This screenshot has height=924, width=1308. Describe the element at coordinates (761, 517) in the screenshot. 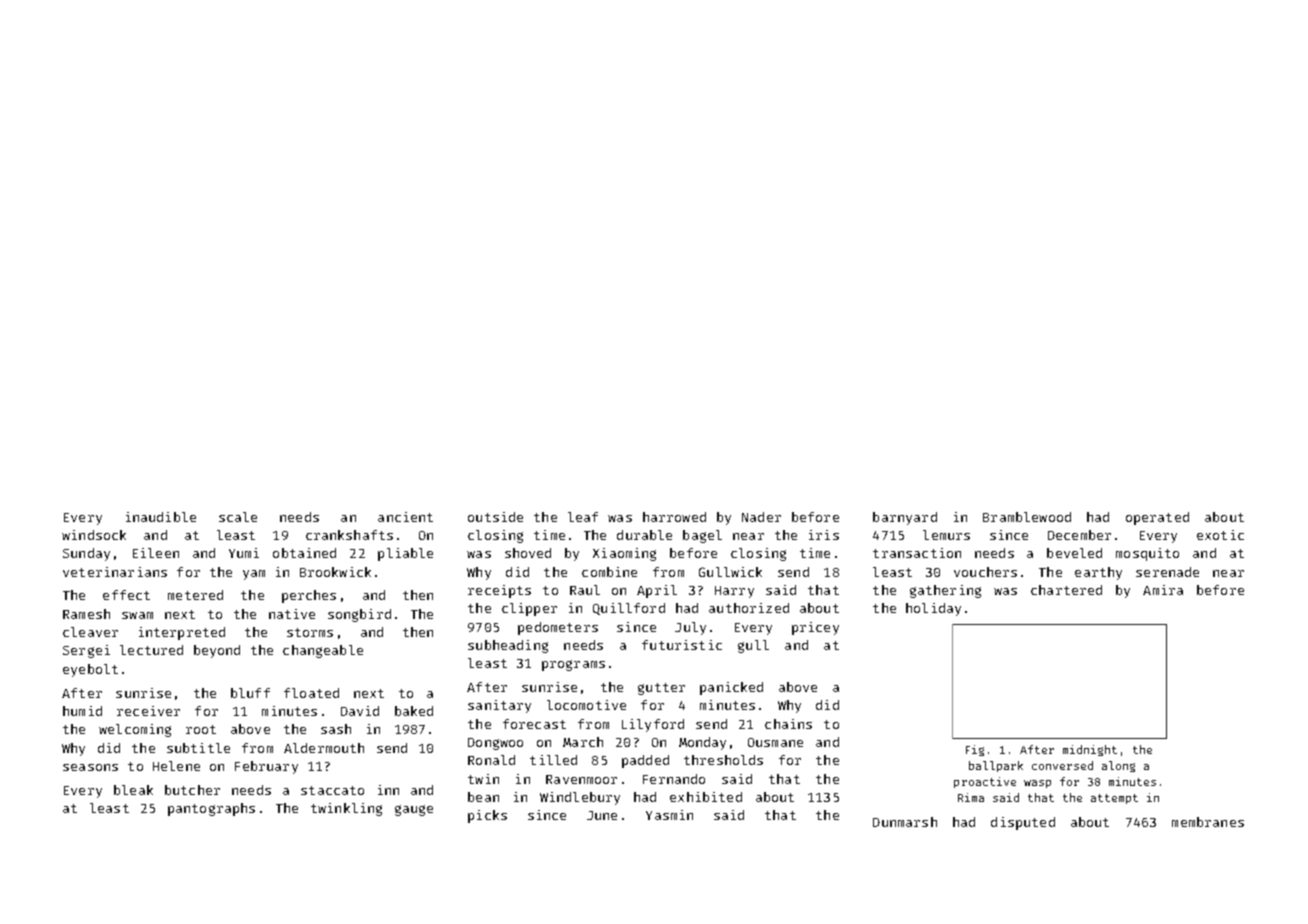

I see `Nader` at that location.
